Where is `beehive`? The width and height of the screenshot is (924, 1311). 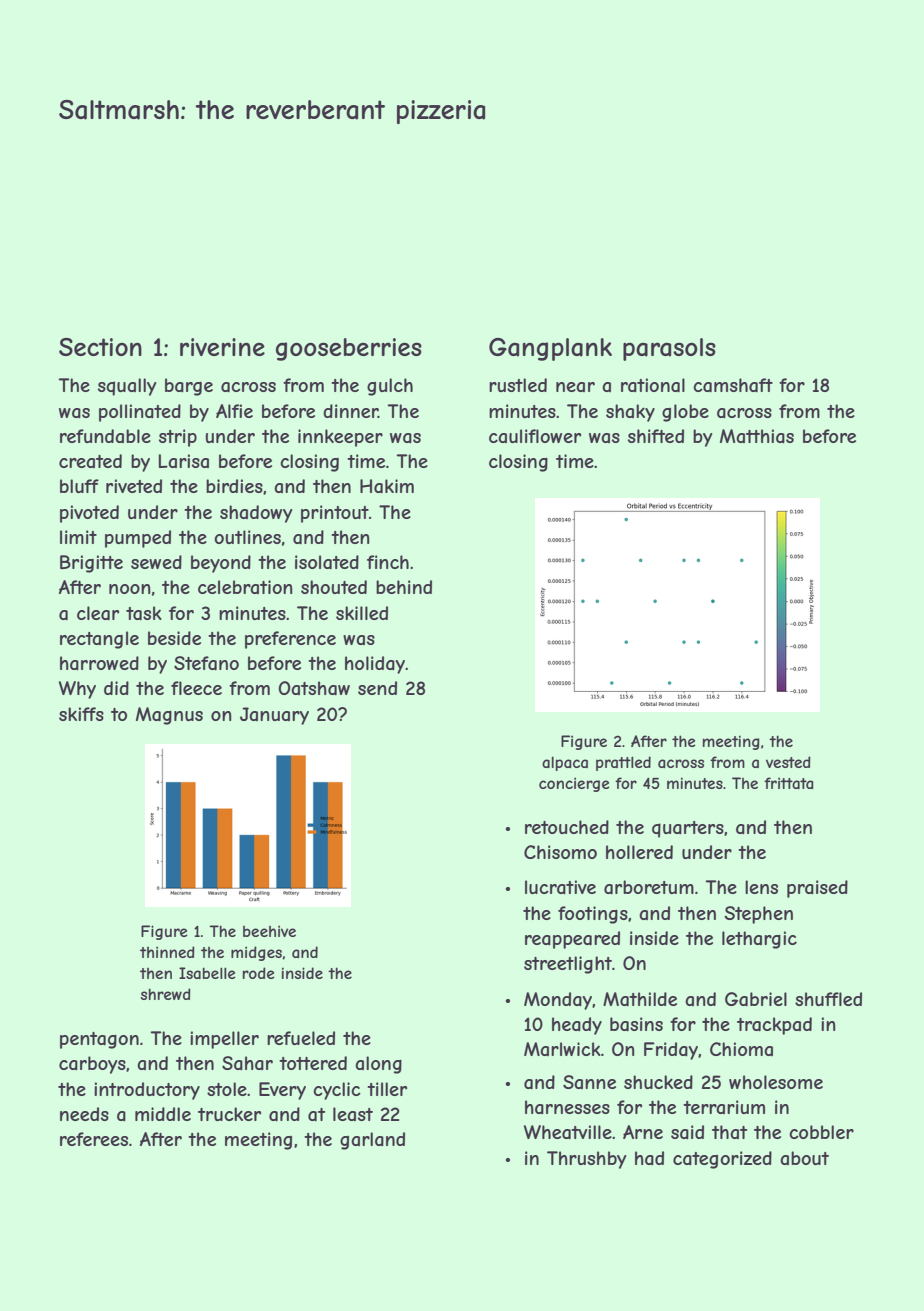
beehive is located at coordinates (269, 931).
